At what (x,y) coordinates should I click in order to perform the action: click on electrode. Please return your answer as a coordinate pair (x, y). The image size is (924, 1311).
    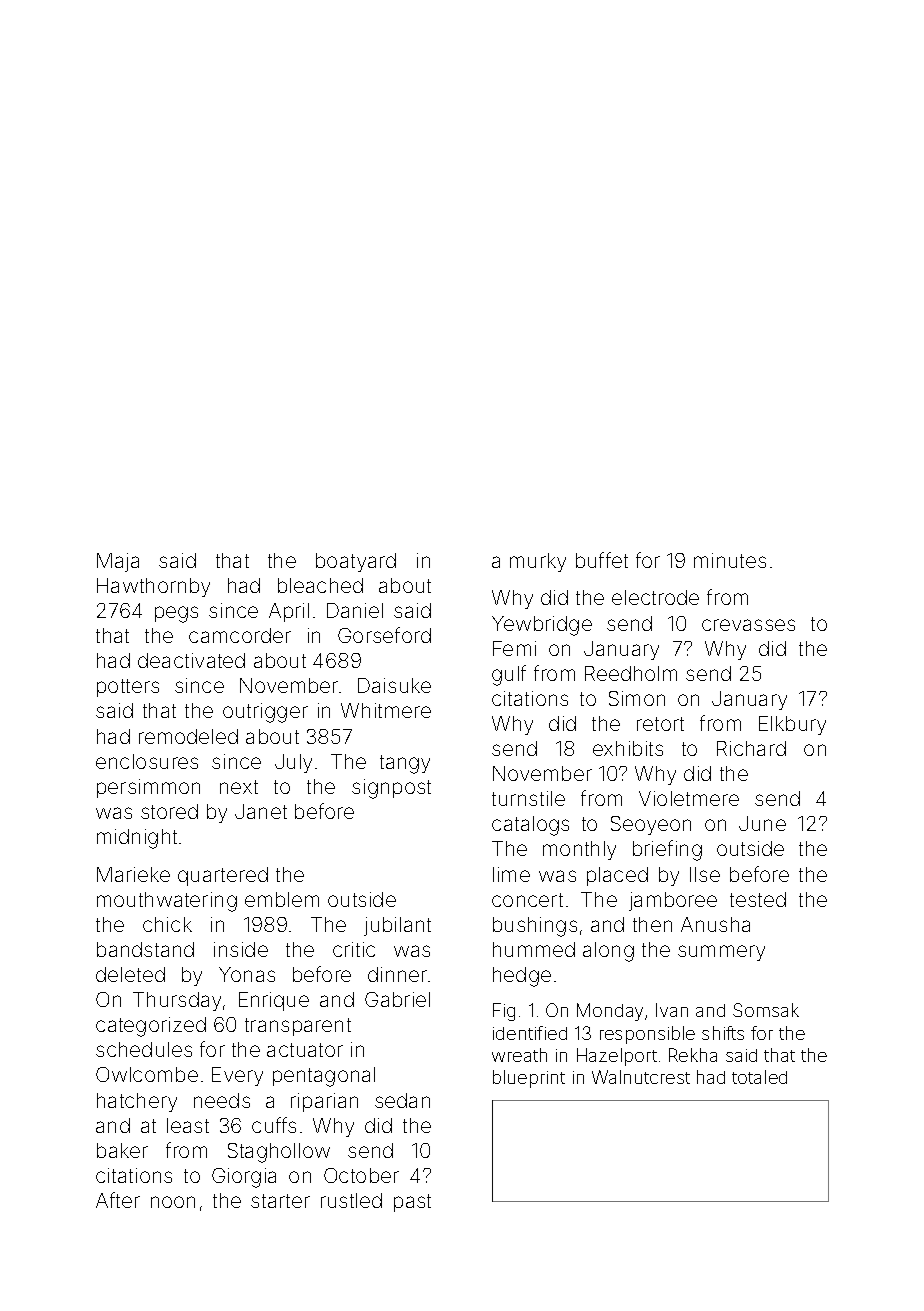
    Looking at the image, I should click on (655, 597).
